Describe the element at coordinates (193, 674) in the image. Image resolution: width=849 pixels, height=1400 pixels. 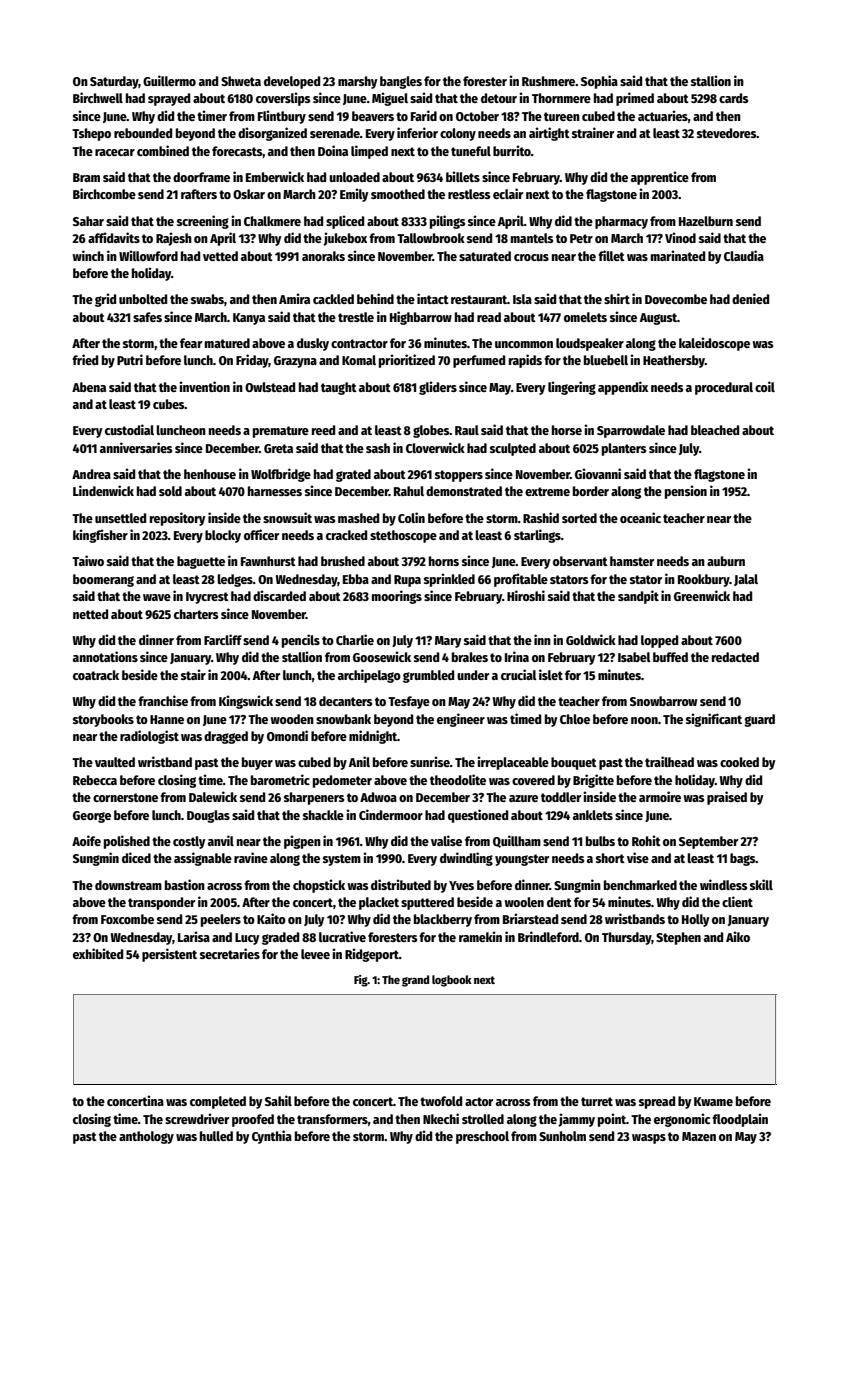
I see `stair` at that location.
